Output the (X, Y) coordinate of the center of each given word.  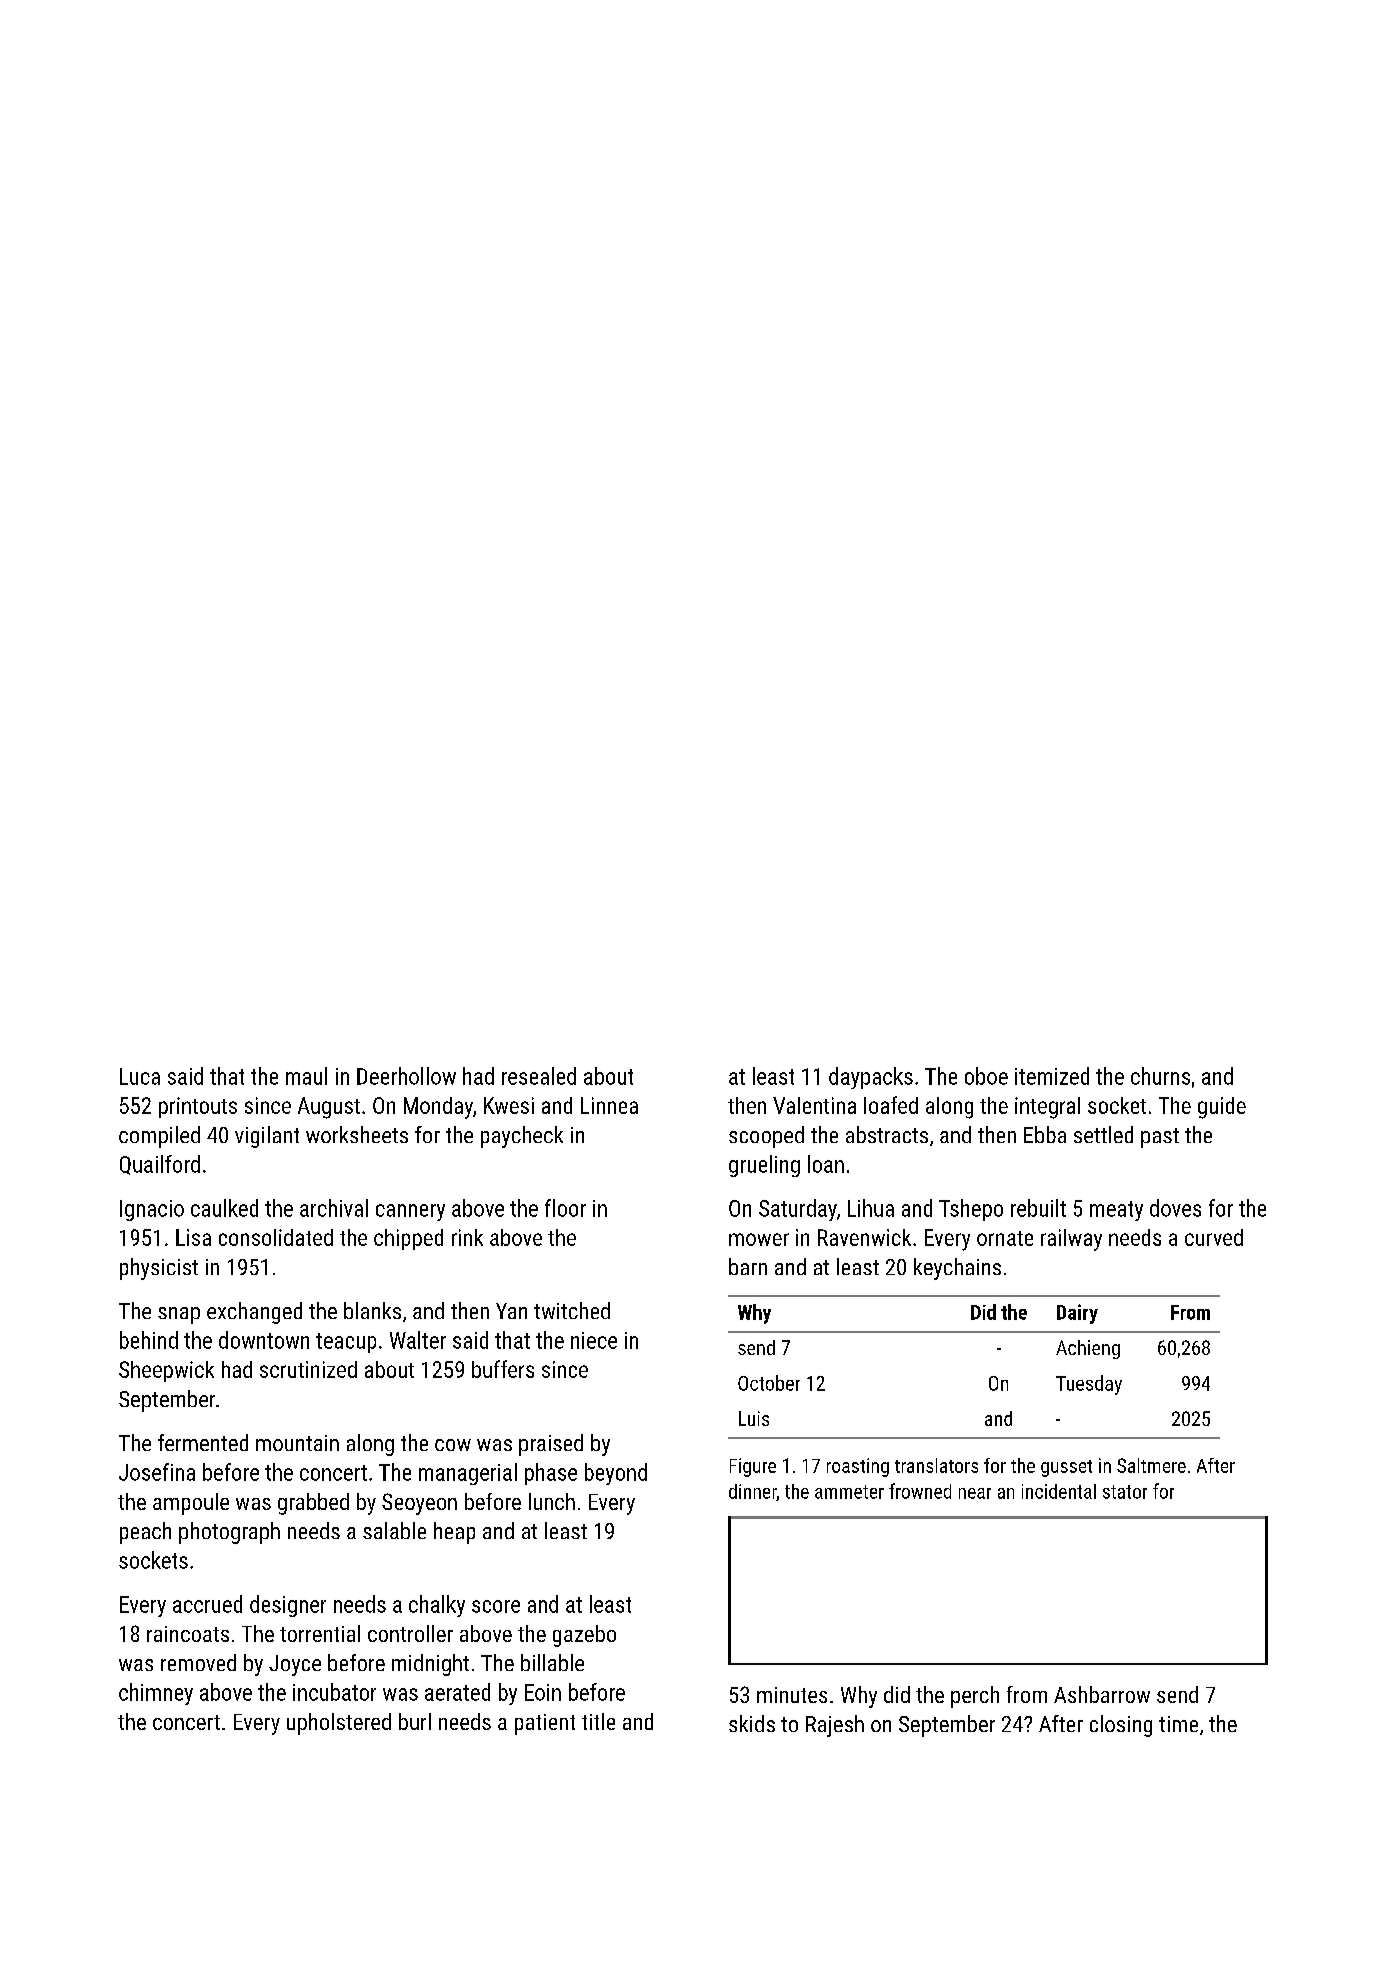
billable (552, 1662)
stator (1125, 1492)
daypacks (871, 1078)
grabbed (313, 1504)
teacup (346, 1343)
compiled (159, 1137)
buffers (503, 1369)
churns (1160, 1076)
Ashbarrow (1102, 1694)
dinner (753, 1492)
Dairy (1077, 1314)
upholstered (339, 1724)
